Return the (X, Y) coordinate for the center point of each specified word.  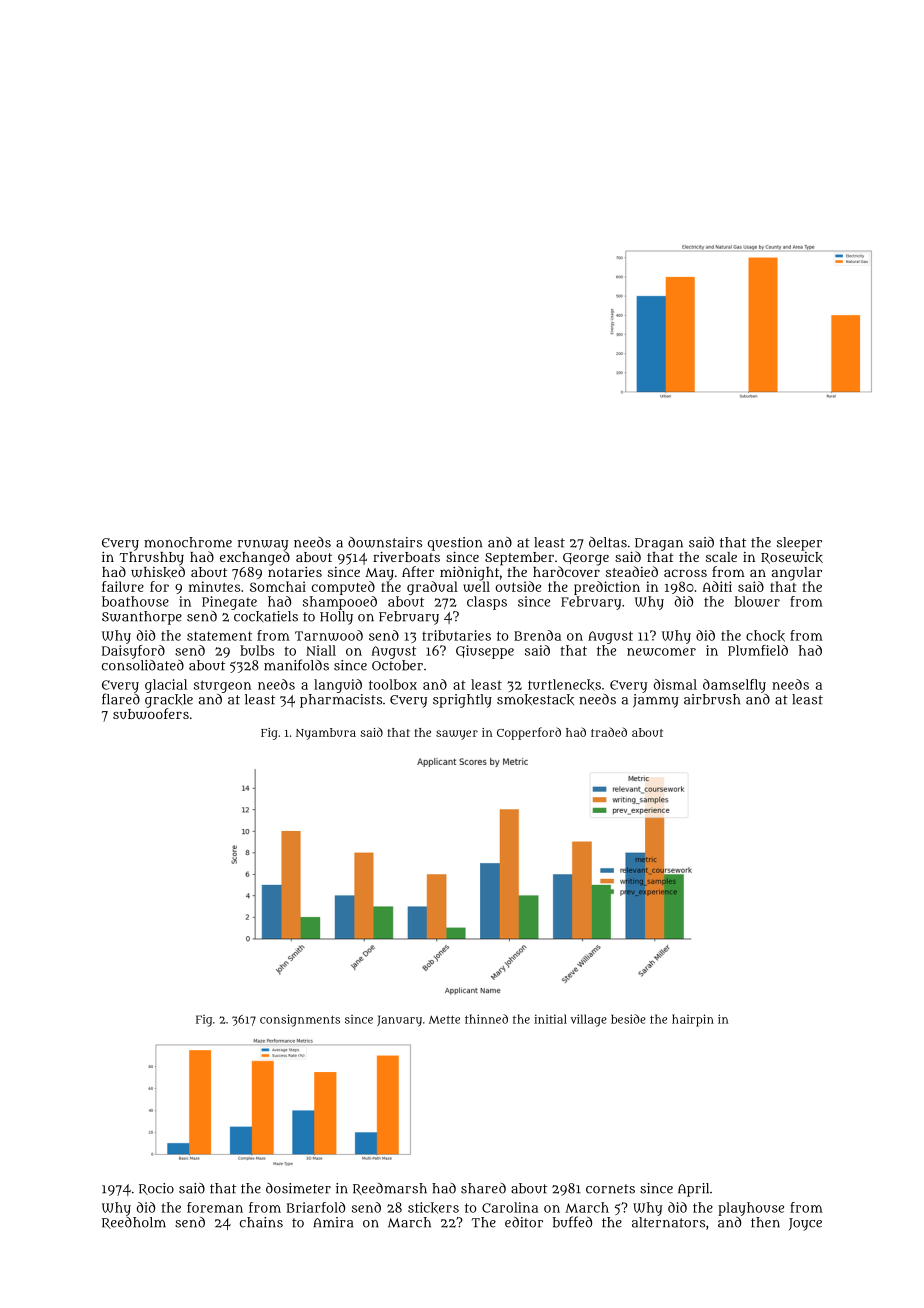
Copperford (529, 733)
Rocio (156, 1189)
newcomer (661, 652)
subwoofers (151, 714)
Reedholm (134, 1223)
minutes (214, 586)
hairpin (693, 1020)
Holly (336, 618)
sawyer (457, 735)
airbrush (712, 699)
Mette (444, 1019)
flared (121, 699)
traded (609, 732)
